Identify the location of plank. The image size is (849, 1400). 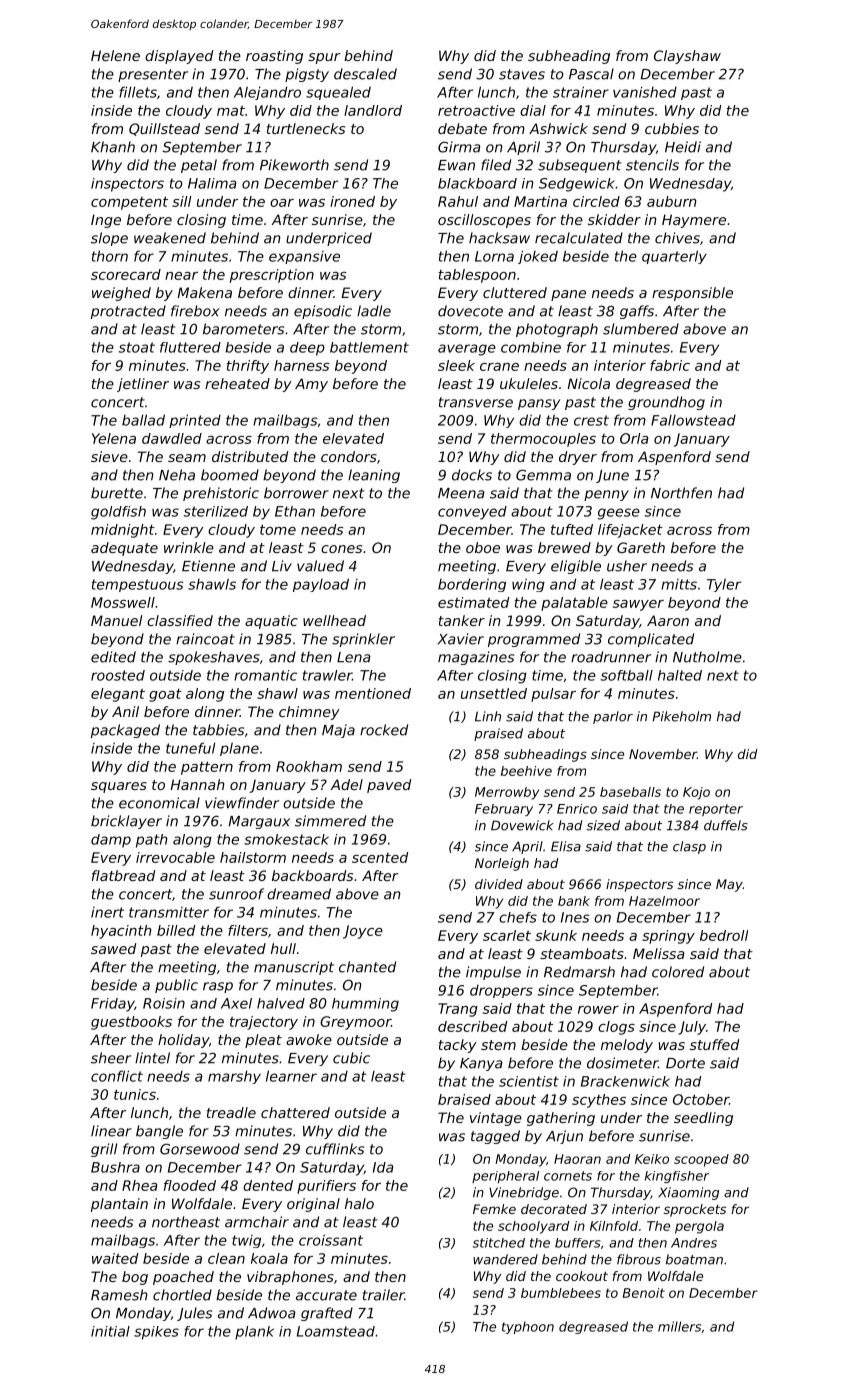
(254, 1333).
